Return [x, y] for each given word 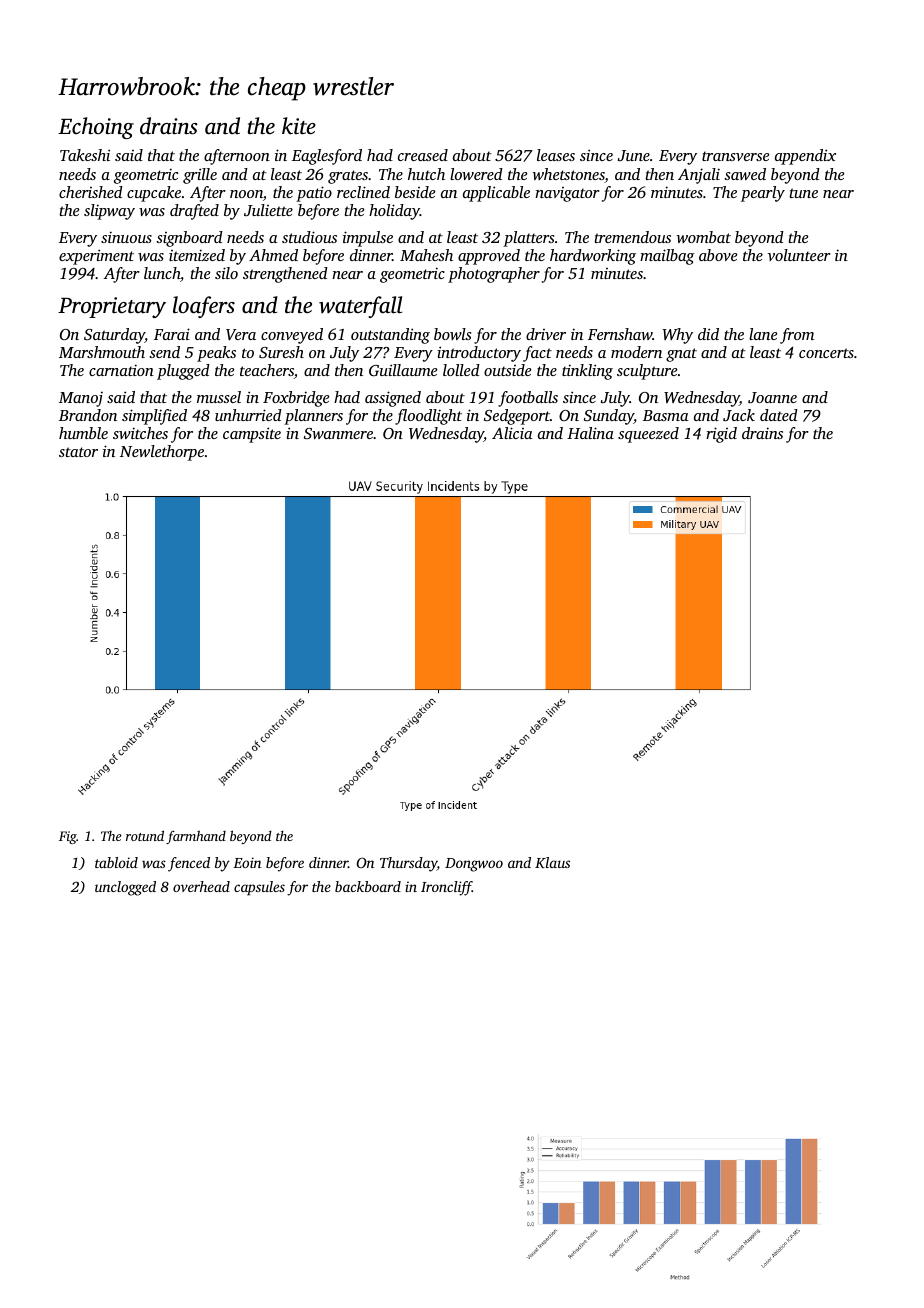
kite [299, 126]
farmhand [196, 837]
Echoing [96, 128]
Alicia [512, 433]
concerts [826, 353]
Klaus [552, 862]
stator [78, 452]
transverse [735, 156]
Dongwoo [474, 865]
